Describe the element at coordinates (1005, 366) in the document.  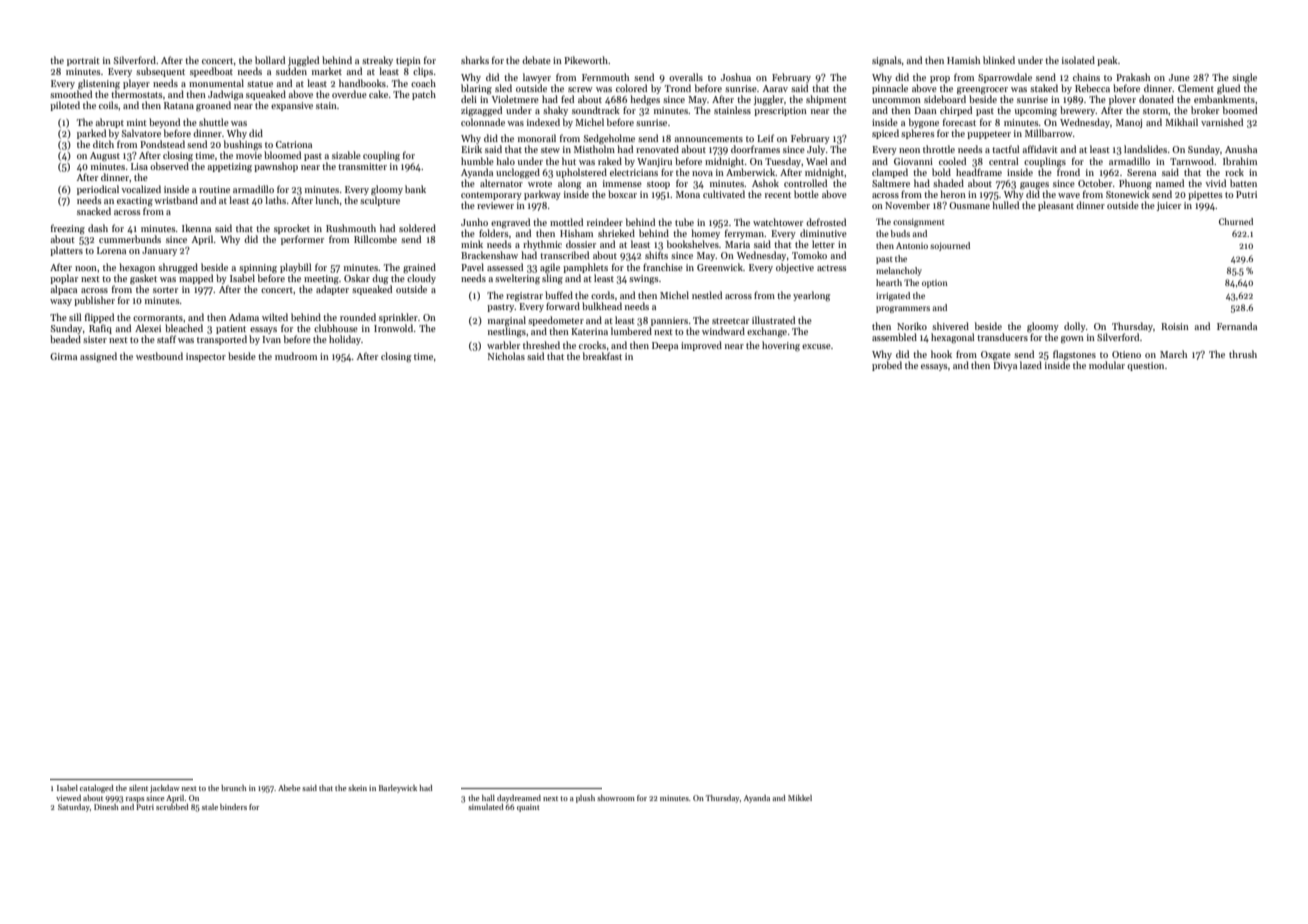
I see `Divya` at that location.
